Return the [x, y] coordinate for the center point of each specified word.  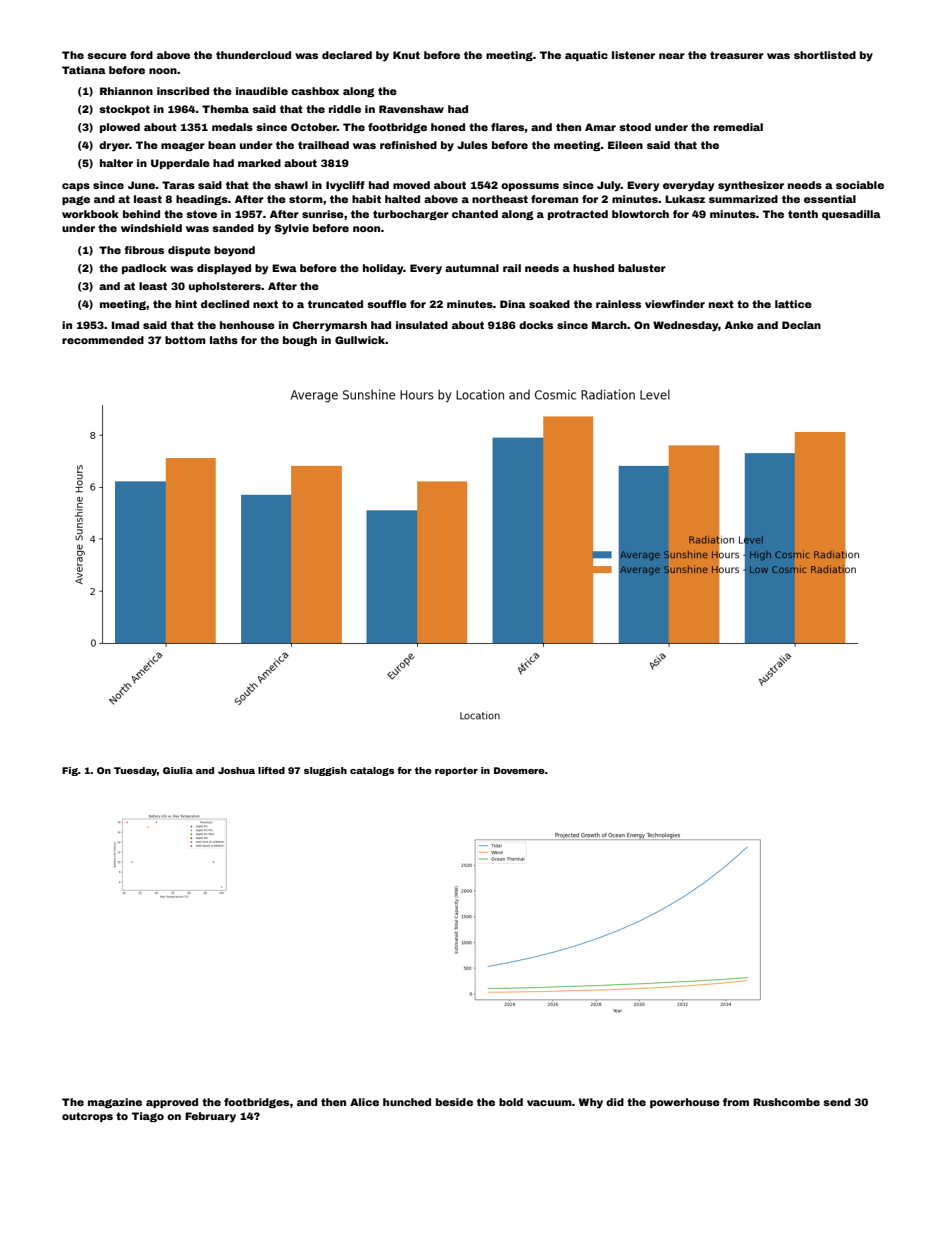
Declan [801, 325]
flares [508, 127]
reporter [456, 771]
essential [830, 199]
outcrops [87, 1117]
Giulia [178, 770]
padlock [144, 269]
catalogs [372, 771]
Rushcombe [786, 1102]
